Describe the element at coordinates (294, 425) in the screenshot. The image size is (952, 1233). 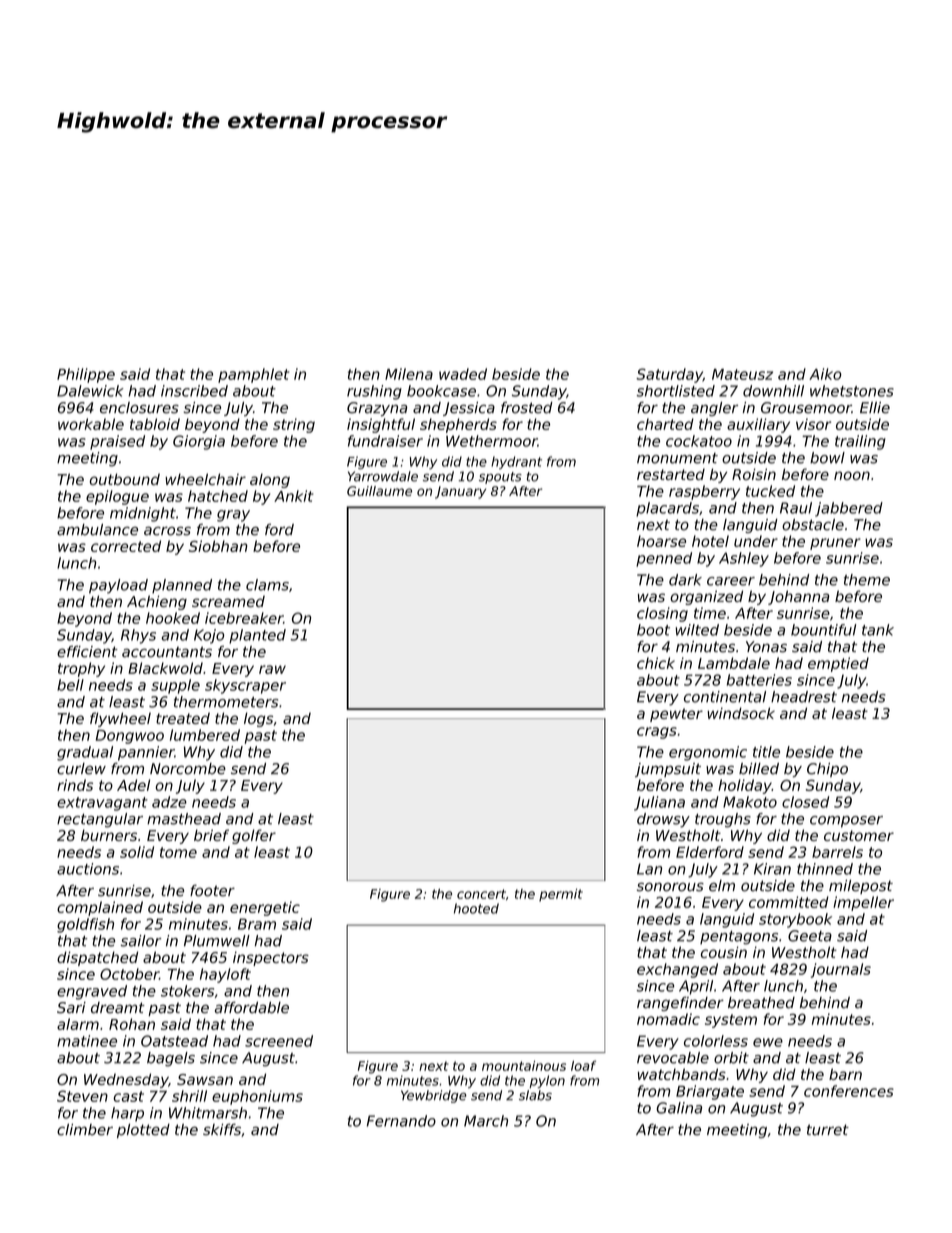
I see `string` at that location.
